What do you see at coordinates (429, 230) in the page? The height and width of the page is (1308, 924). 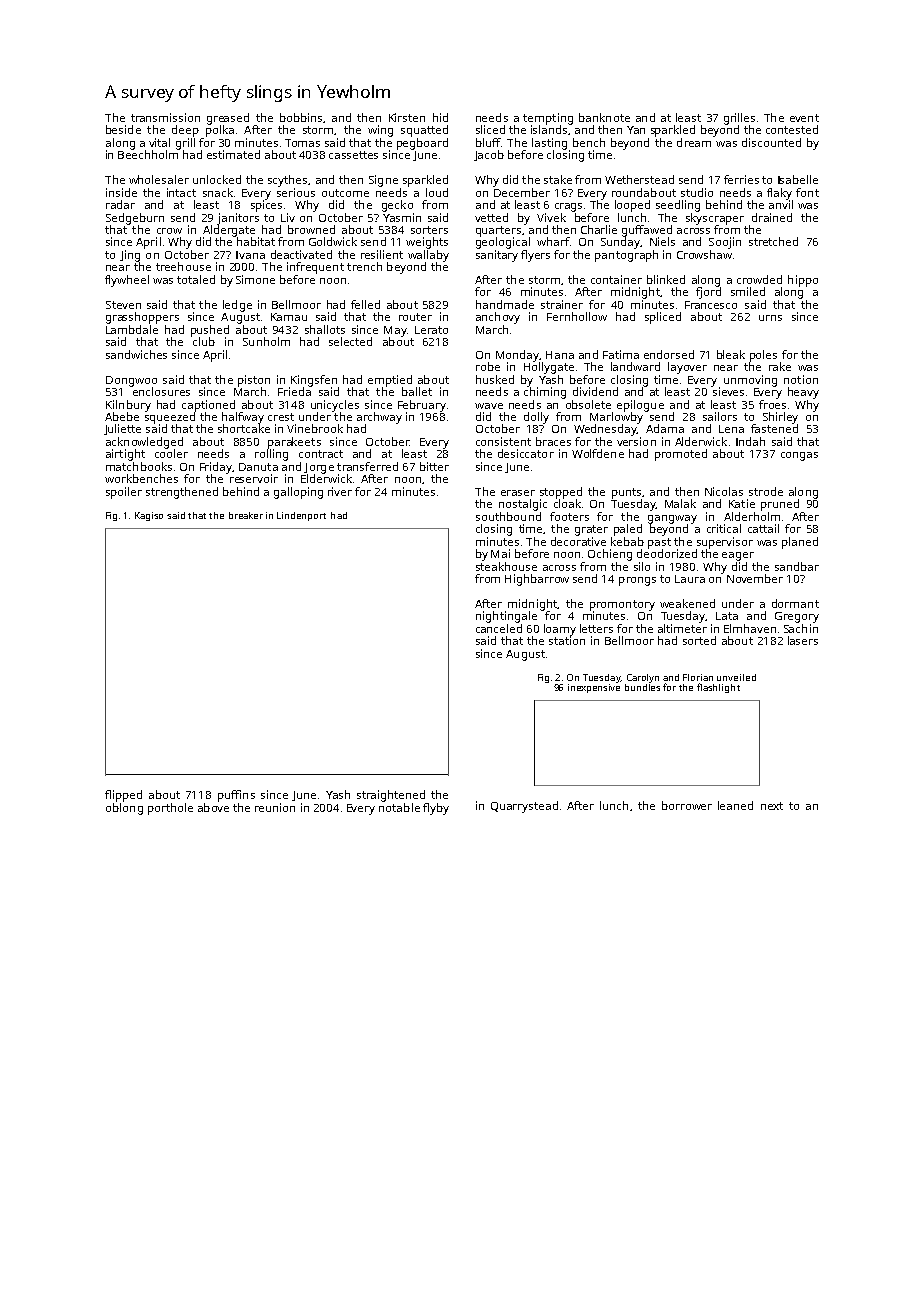 I see `sorters` at bounding box center [429, 230].
